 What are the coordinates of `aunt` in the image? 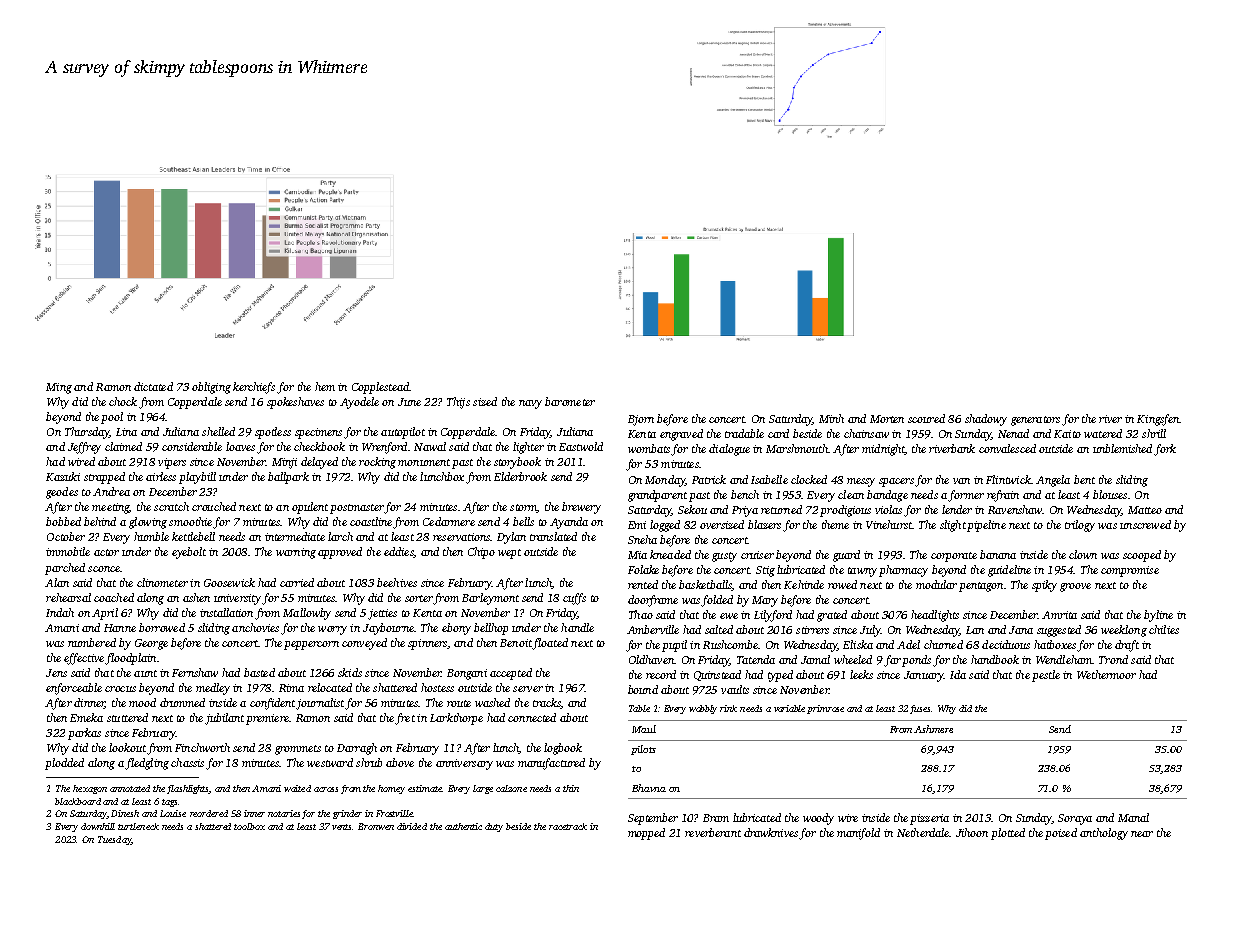 It's located at (145, 673).
